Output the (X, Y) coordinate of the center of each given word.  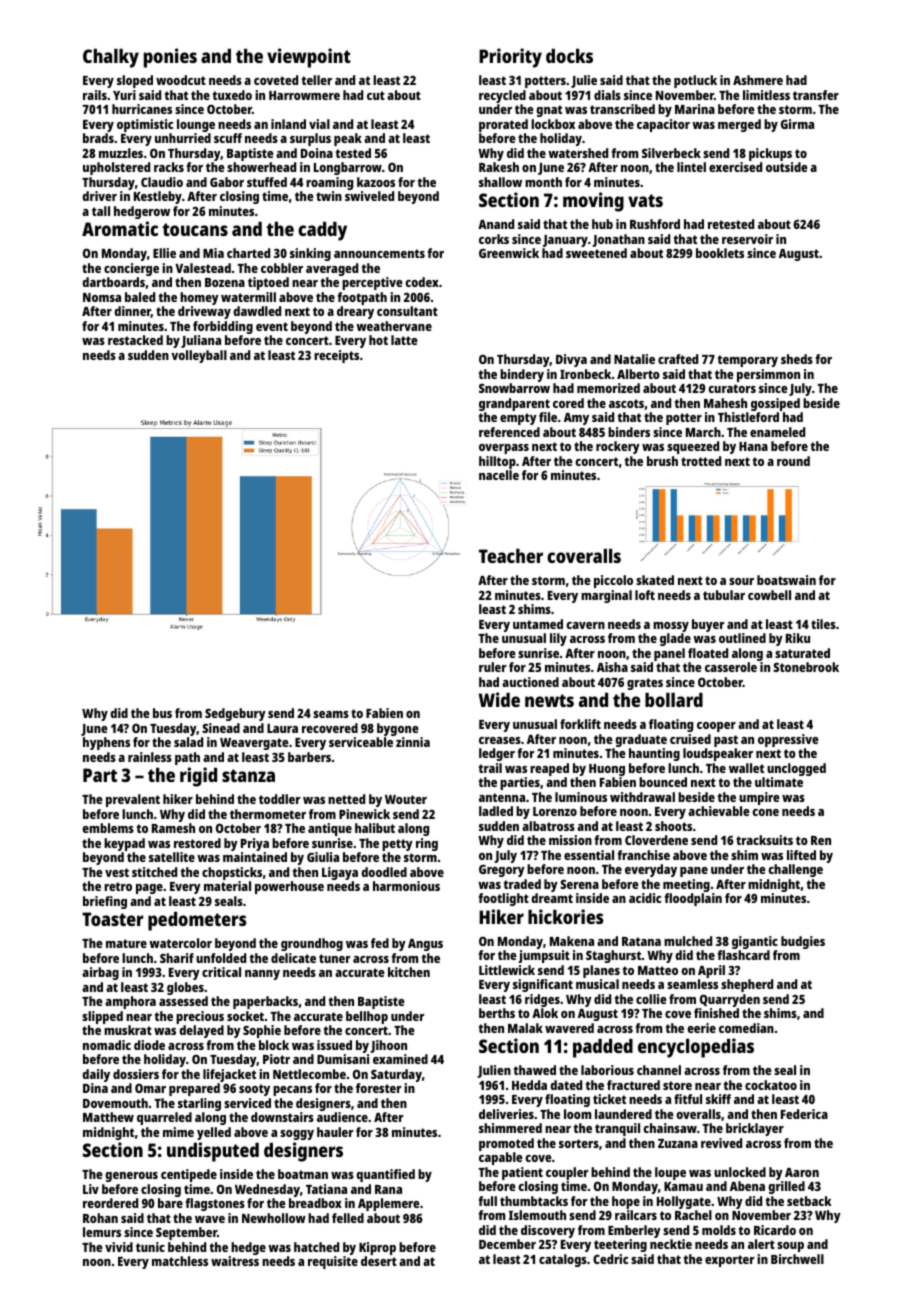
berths (497, 1013)
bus (162, 713)
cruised (690, 739)
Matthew (108, 1117)
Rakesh (499, 167)
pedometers (197, 921)
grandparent (514, 404)
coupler (567, 1173)
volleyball (199, 356)
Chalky (111, 58)
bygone (398, 729)
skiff (718, 1099)
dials (607, 95)
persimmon (768, 375)
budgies (803, 942)
